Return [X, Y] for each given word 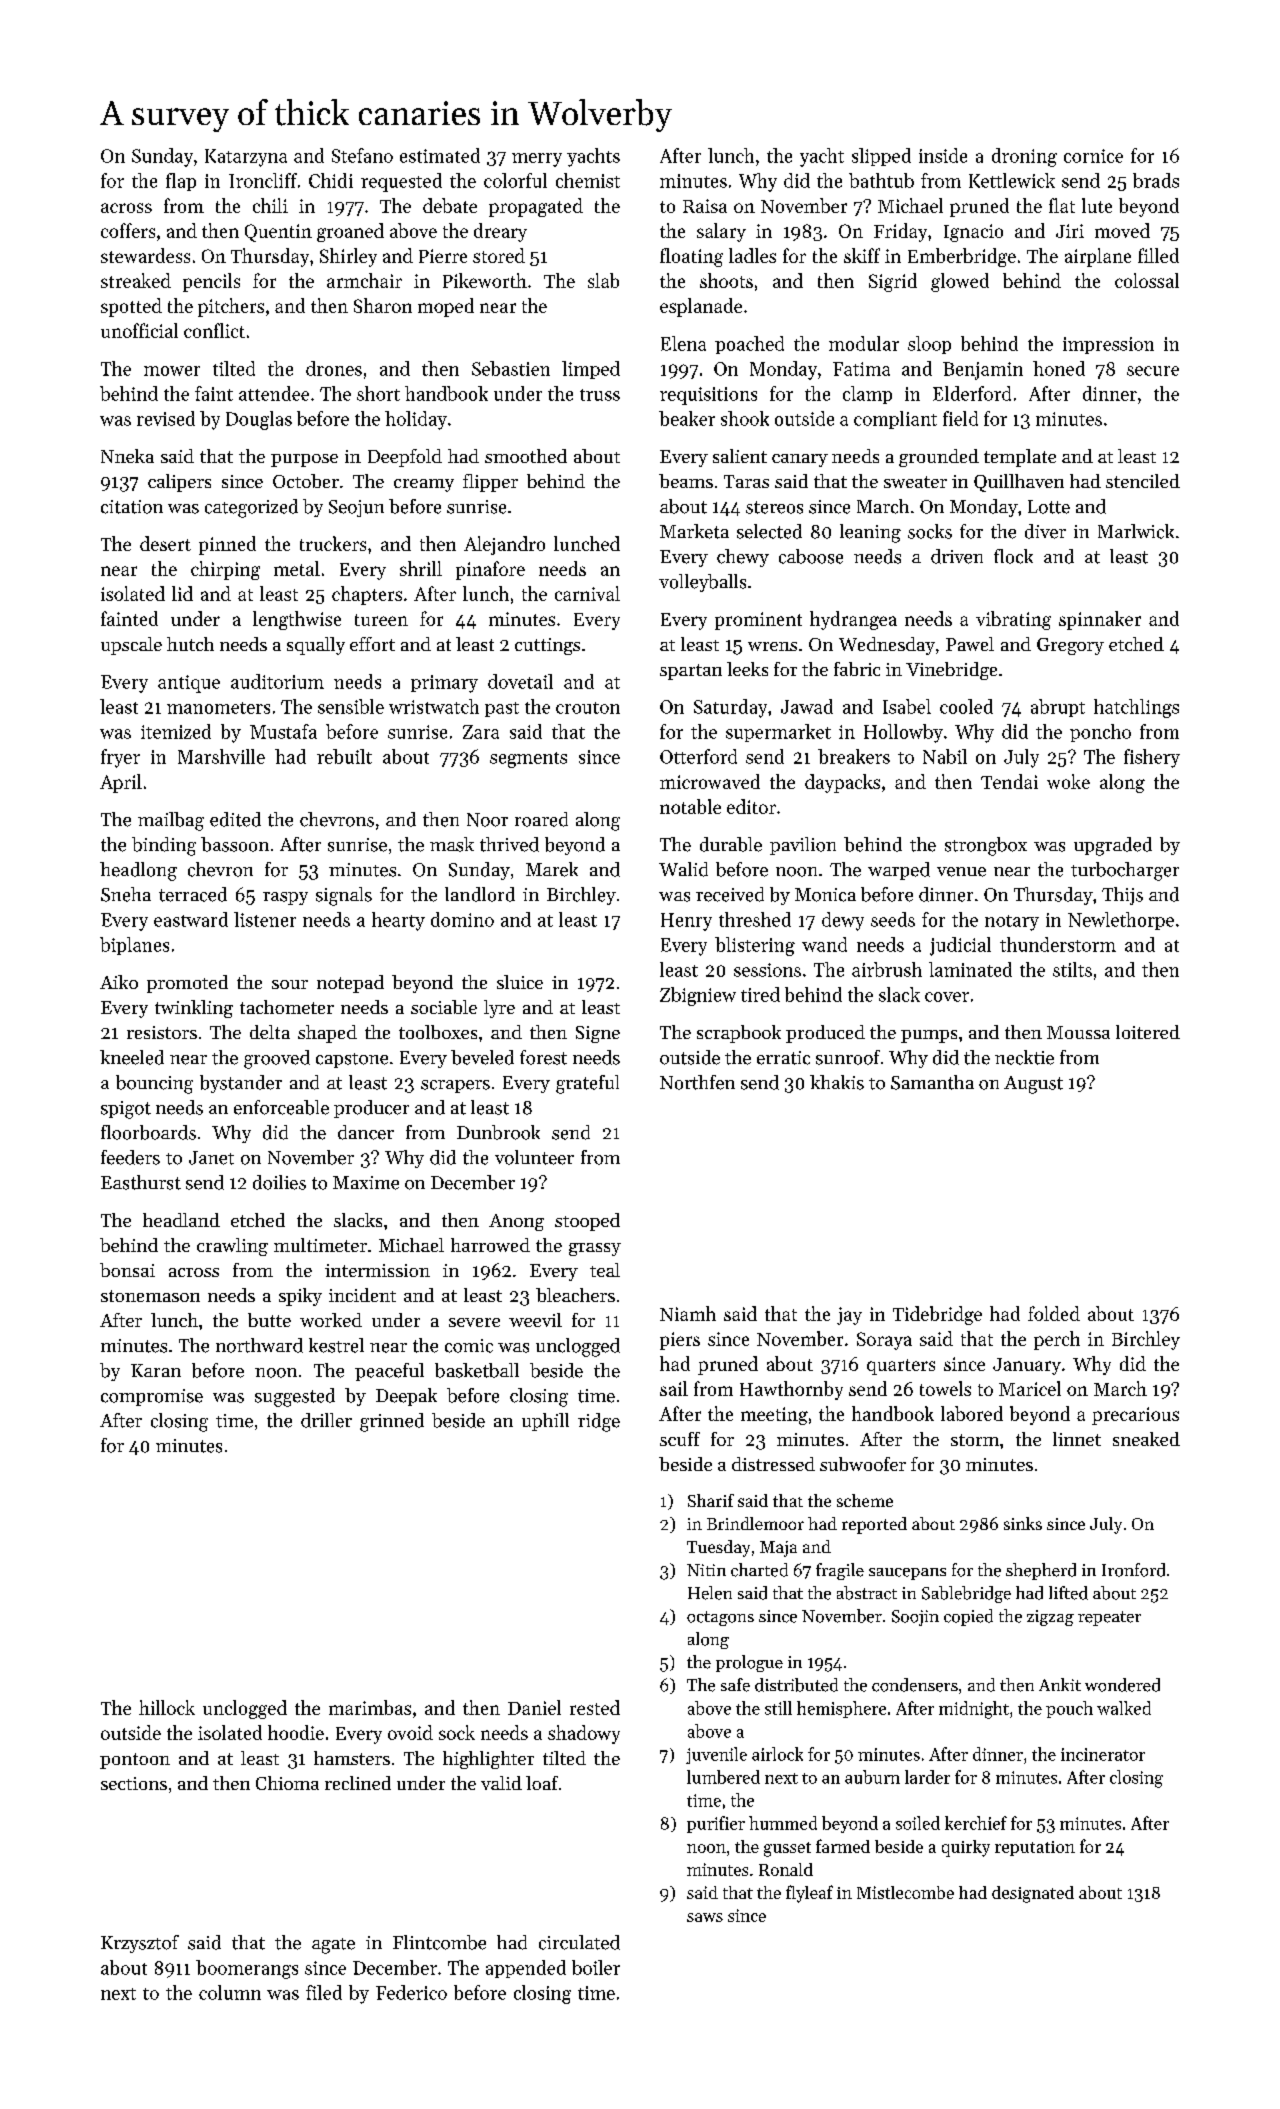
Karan [156, 1370]
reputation [1035, 1848]
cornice [1093, 156]
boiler [596, 1967]
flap [181, 182]
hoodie [296, 1732]
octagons [720, 1618]
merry [537, 160]
